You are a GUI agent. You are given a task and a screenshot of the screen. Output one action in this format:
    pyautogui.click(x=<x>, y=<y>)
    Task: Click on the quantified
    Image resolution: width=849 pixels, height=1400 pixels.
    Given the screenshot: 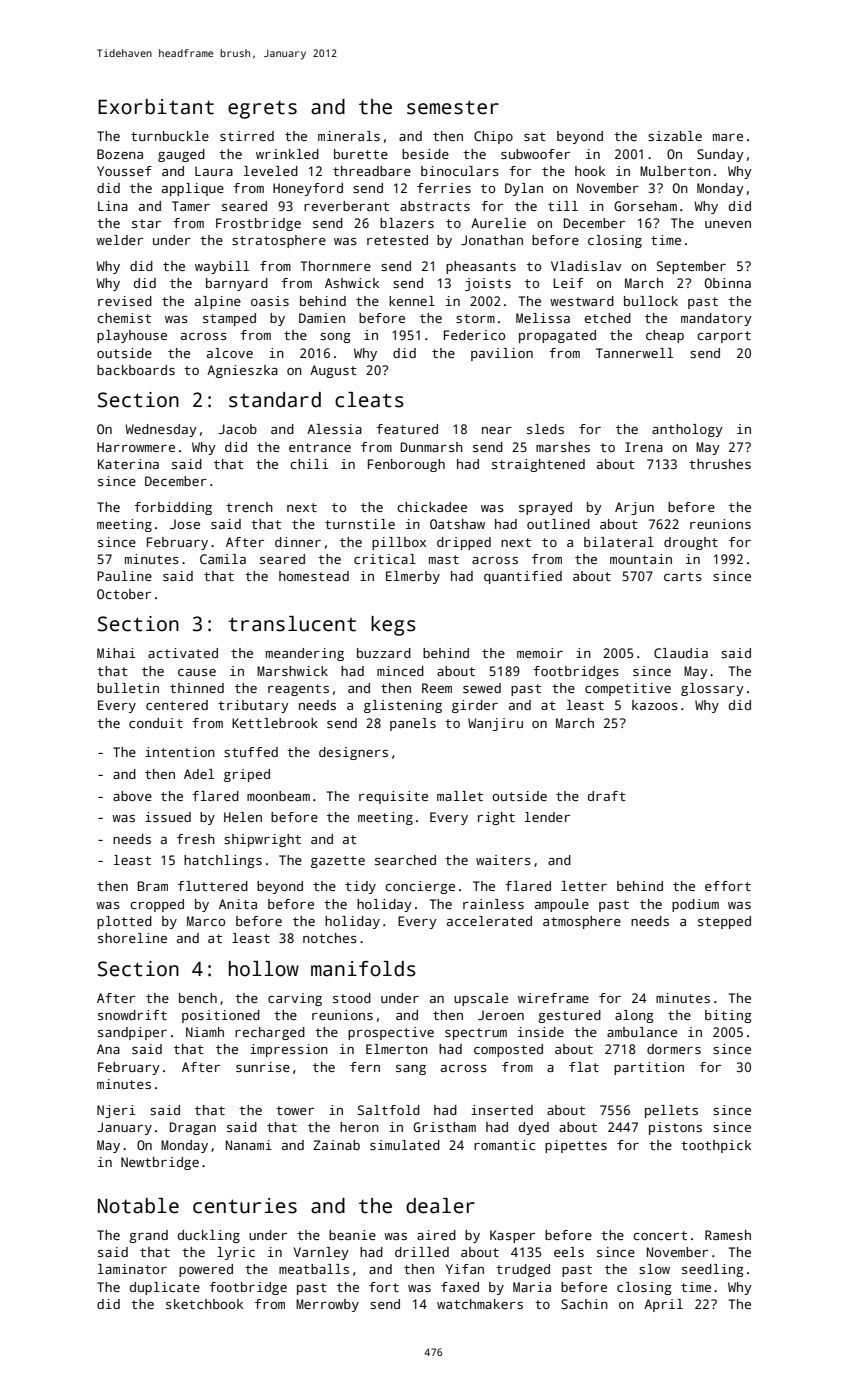 What is the action you would take?
    pyautogui.click(x=523, y=577)
